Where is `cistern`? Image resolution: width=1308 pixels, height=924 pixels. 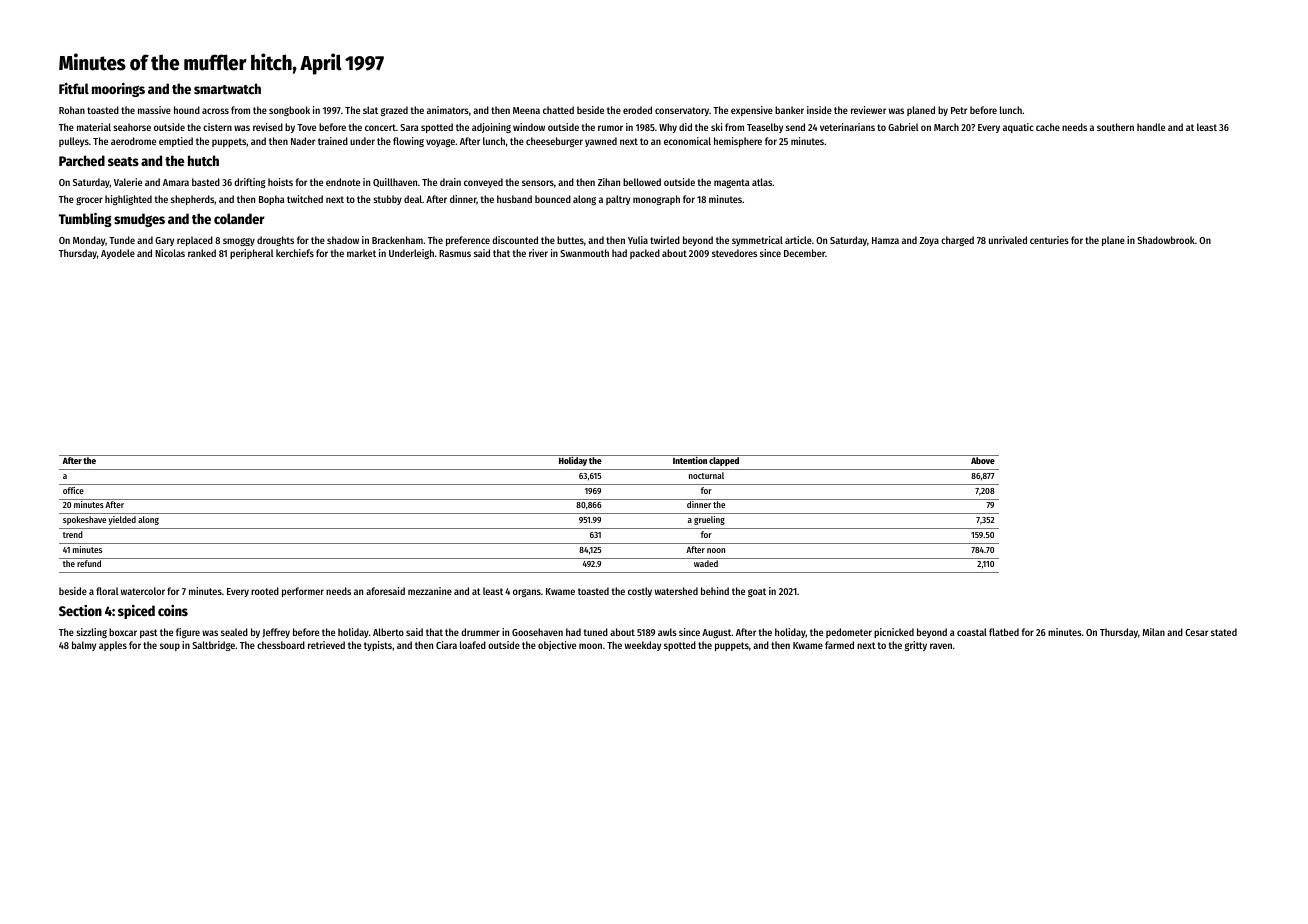 cistern is located at coordinates (217, 127).
